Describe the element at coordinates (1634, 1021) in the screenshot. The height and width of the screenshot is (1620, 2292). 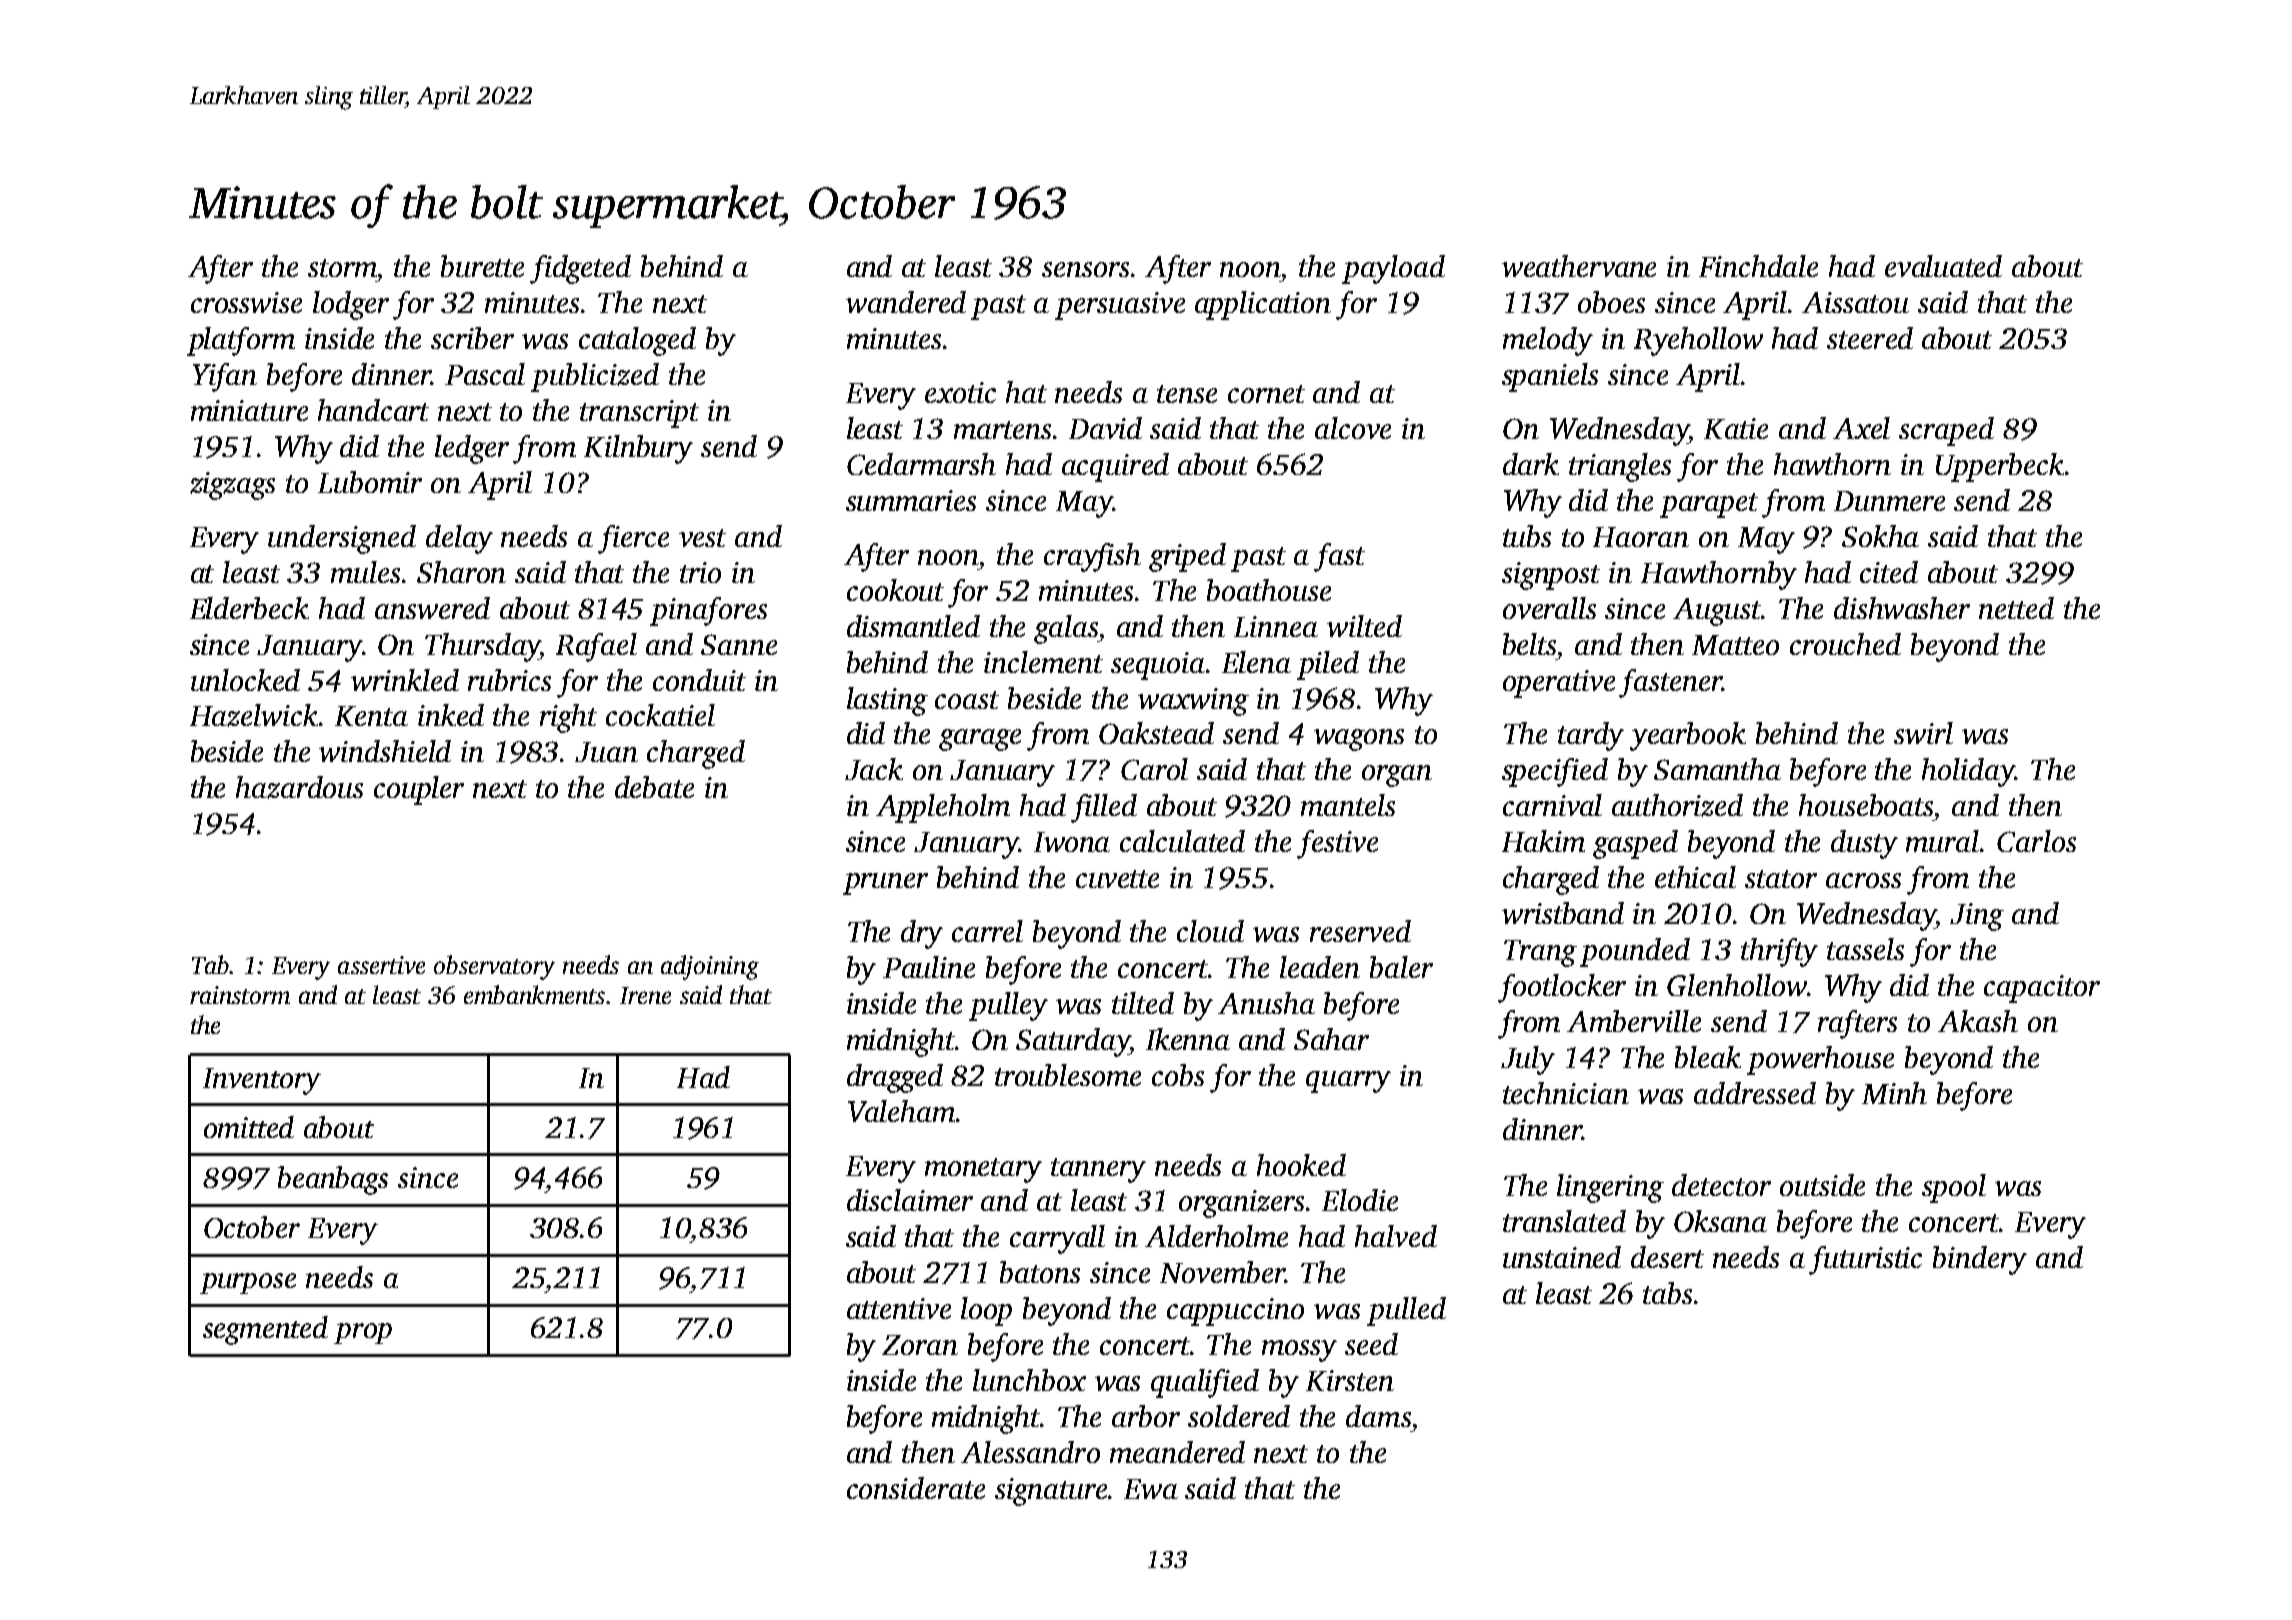
I see `Amberville` at that location.
